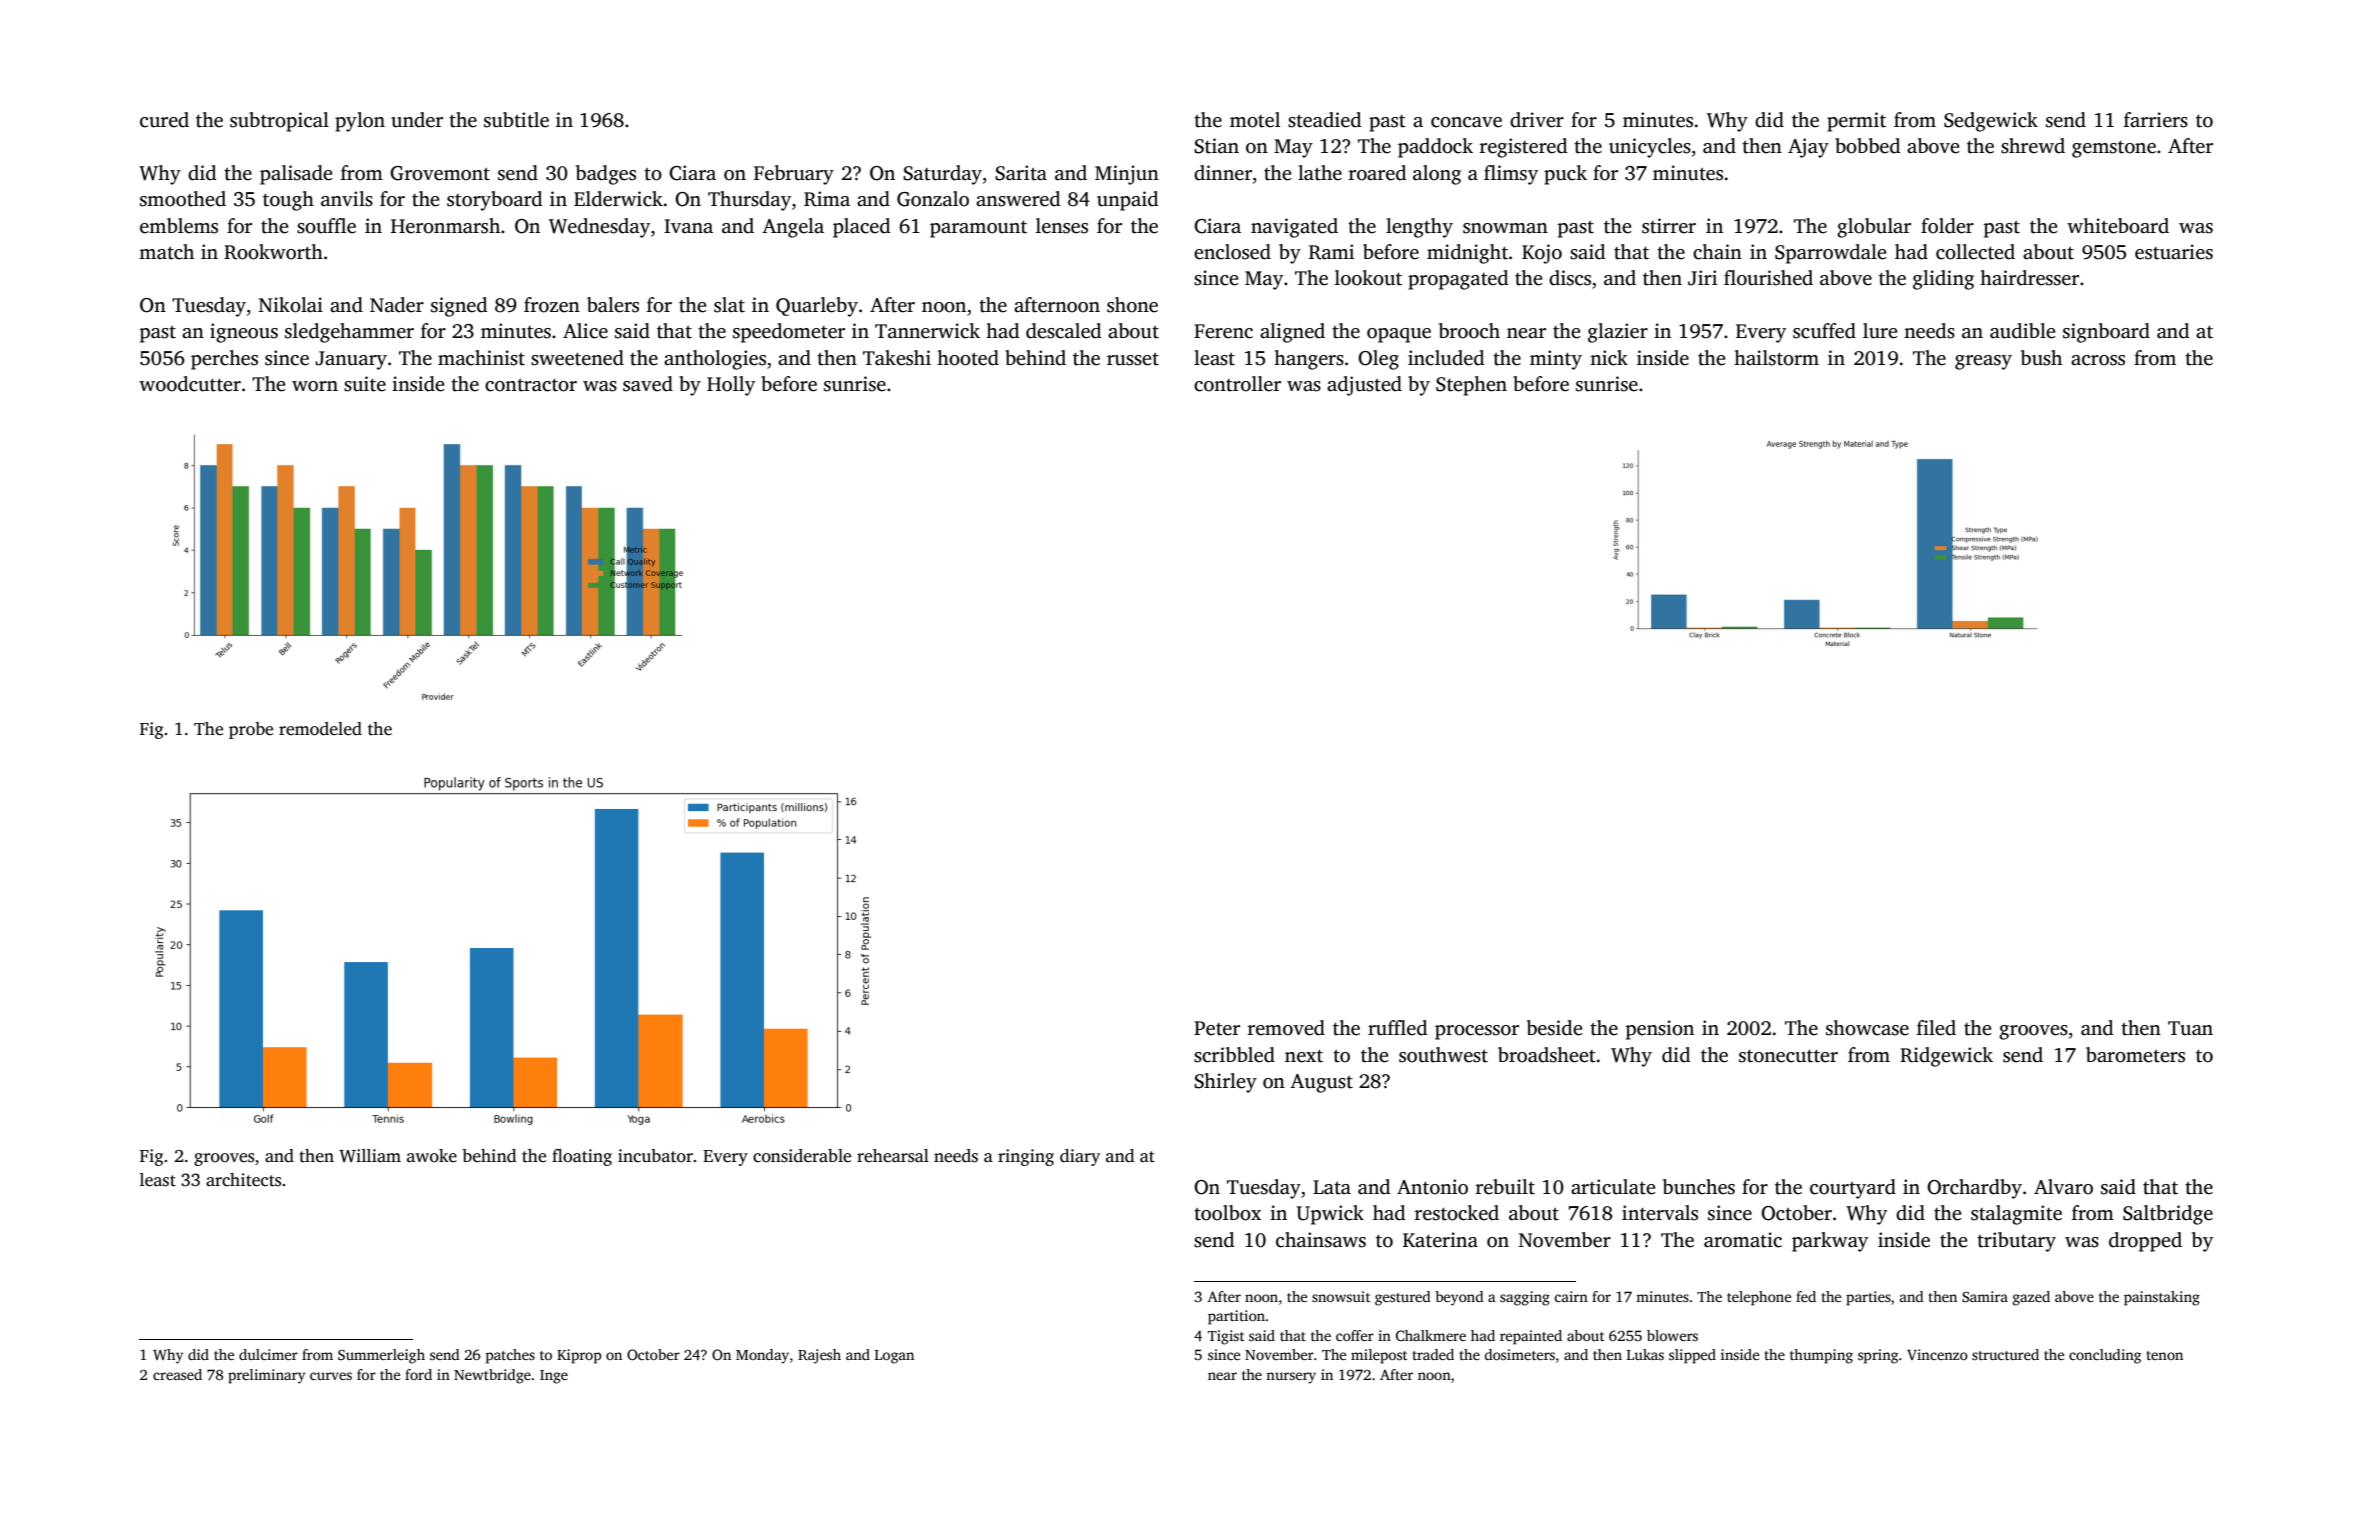  I want to click on Elderwick, so click(618, 199).
